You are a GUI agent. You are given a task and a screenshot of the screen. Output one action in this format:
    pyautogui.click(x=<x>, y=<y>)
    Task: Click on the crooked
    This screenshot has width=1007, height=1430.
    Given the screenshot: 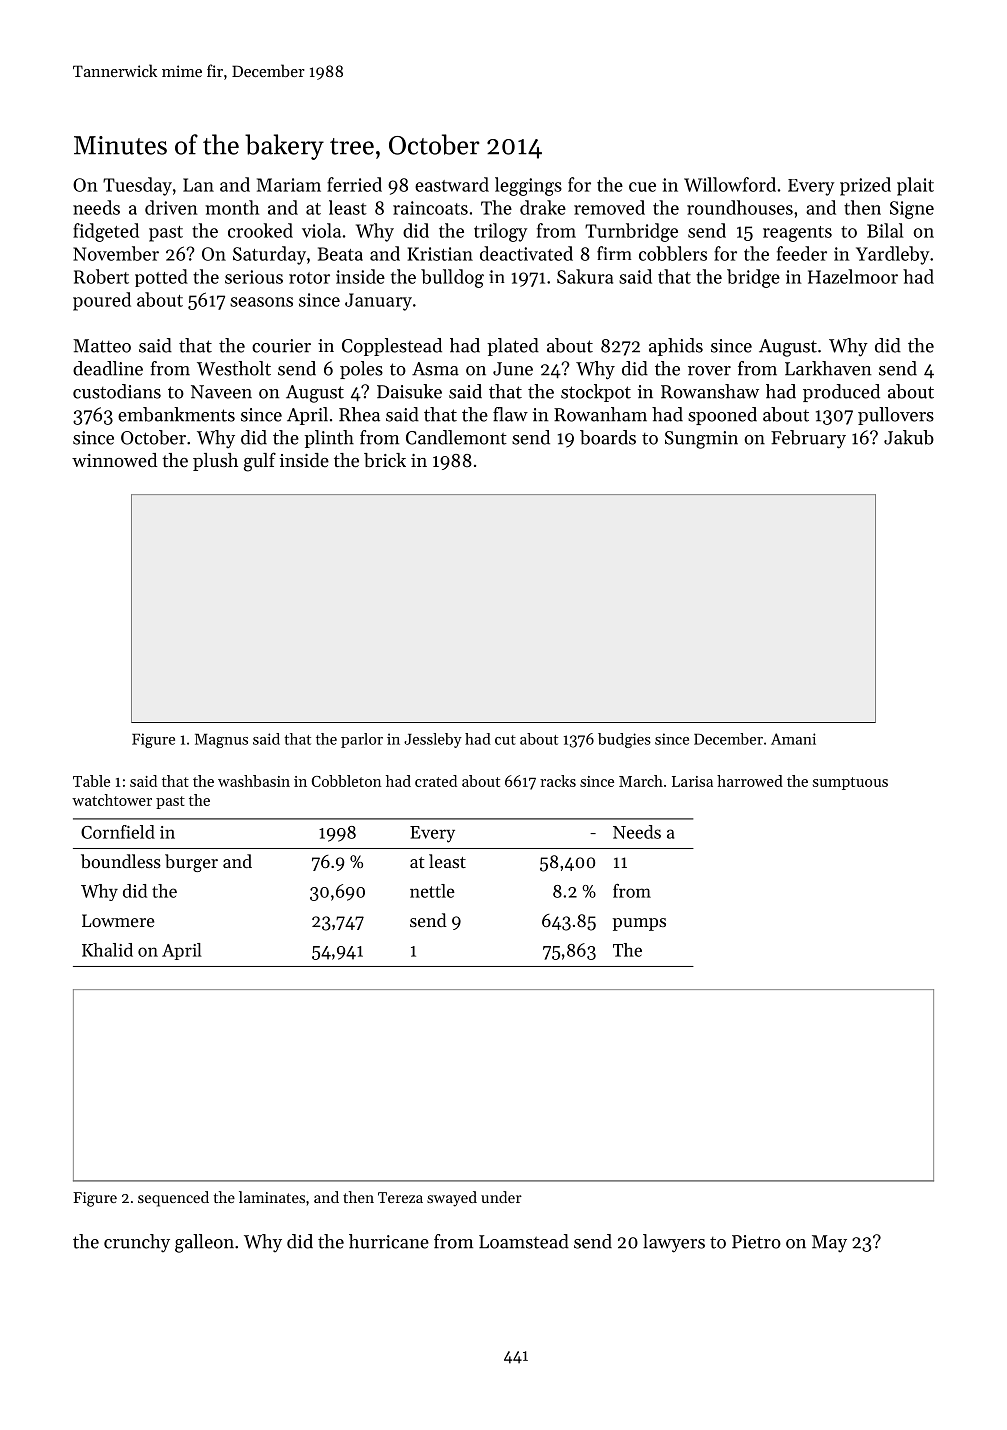 What is the action you would take?
    pyautogui.click(x=260, y=230)
